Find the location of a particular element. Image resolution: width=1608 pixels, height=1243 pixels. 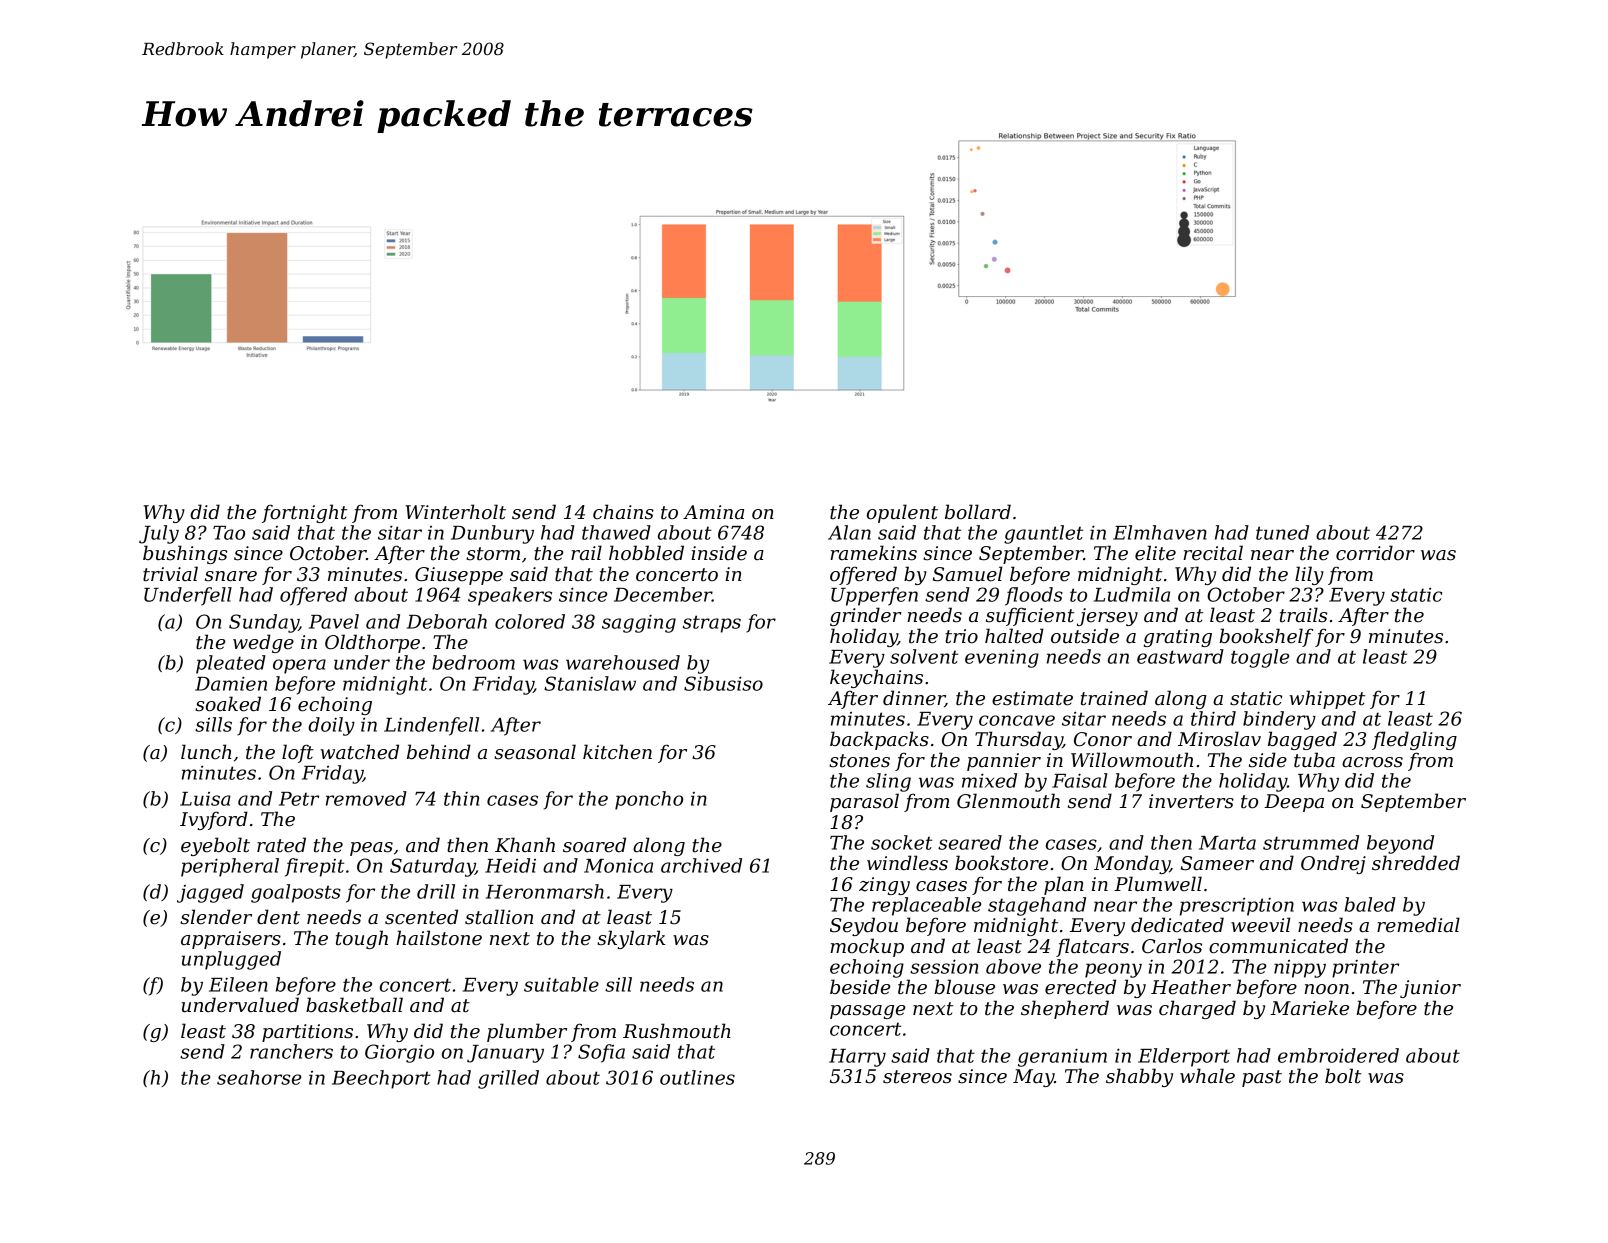

bookshelf is located at coordinates (1266, 637).
